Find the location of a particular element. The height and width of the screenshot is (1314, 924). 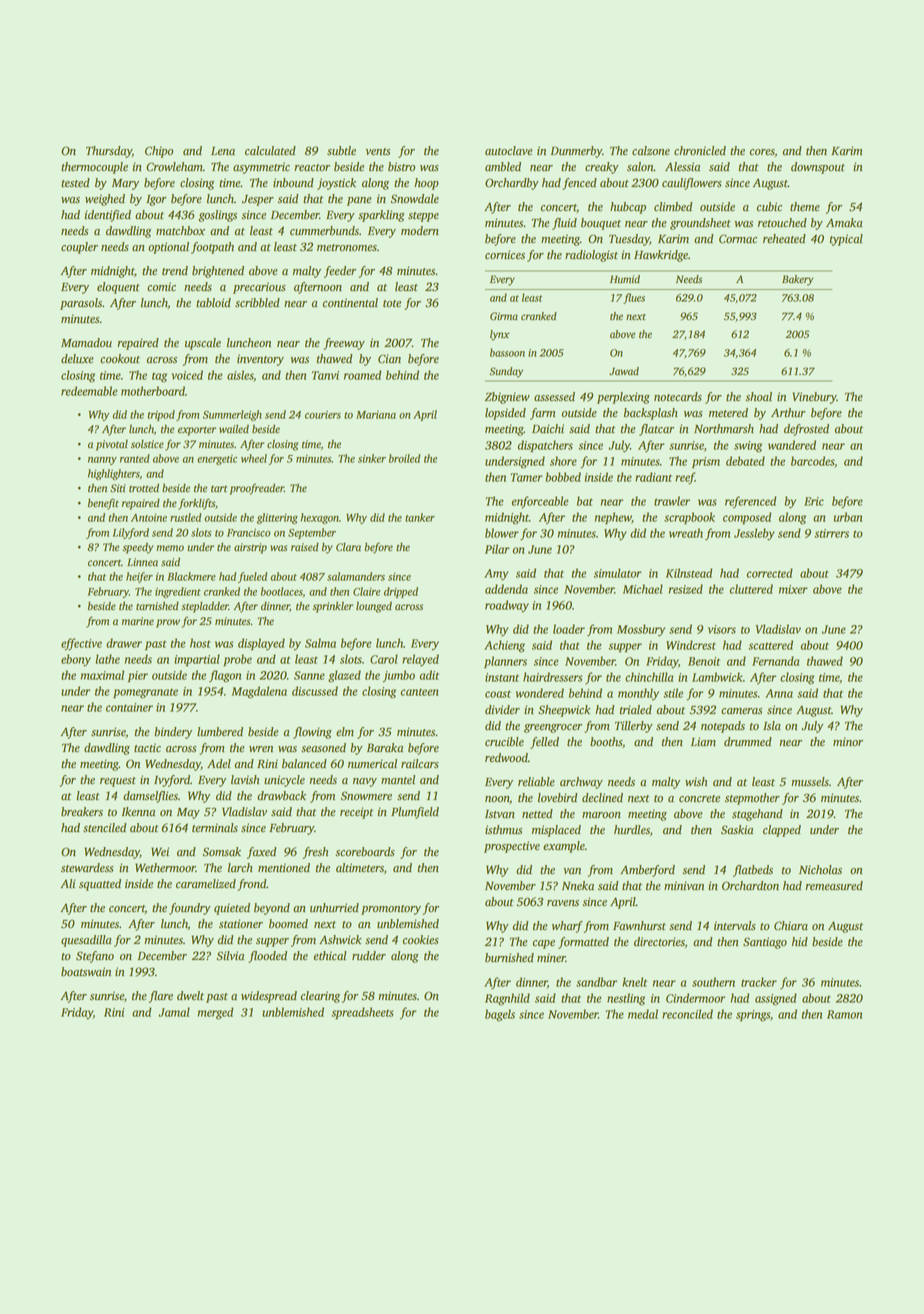

Windcrest is located at coordinates (691, 645).
